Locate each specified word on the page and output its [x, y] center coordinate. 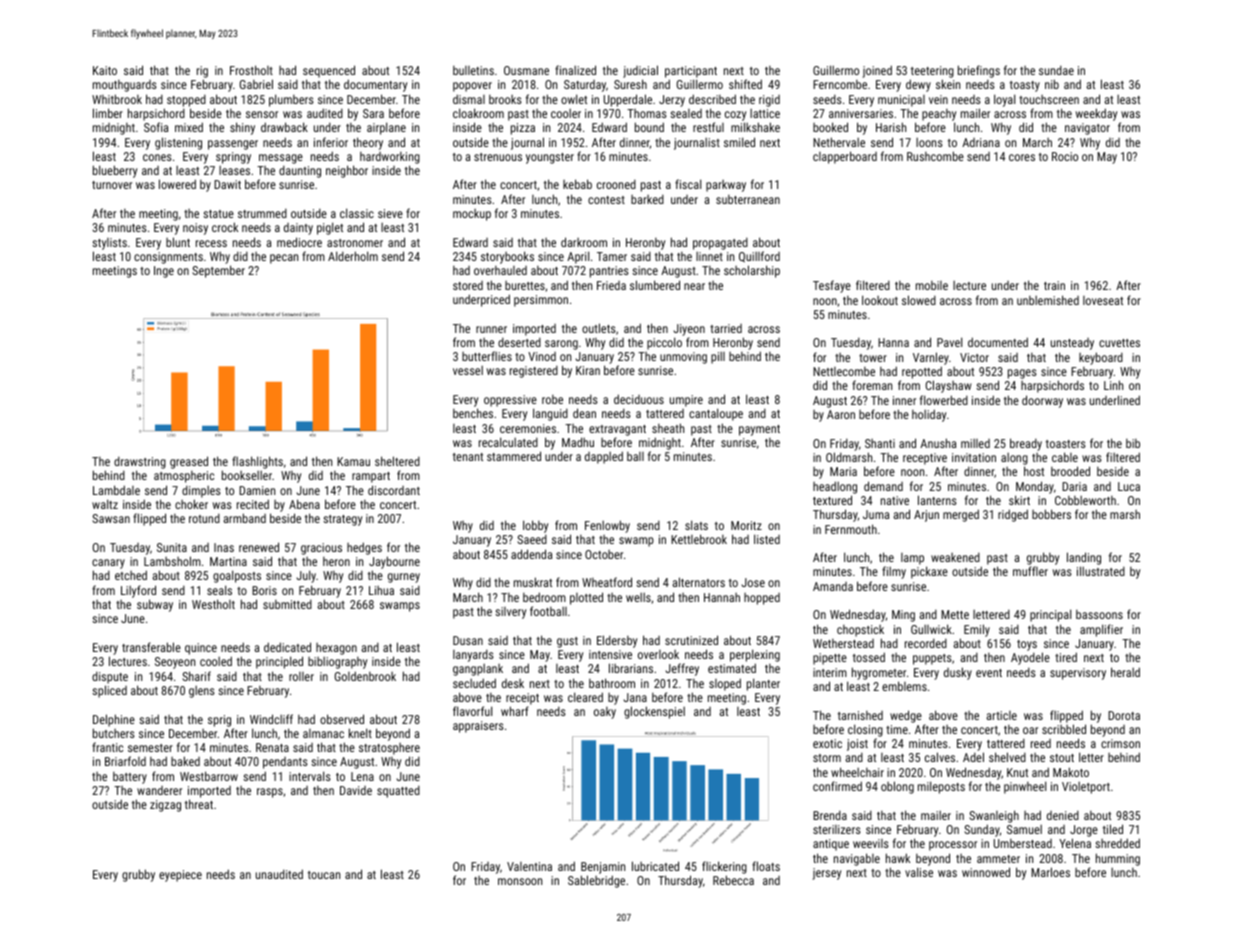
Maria [843, 471]
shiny [242, 128]
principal [1050, 615]
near [694, 286]
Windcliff [271, 719]
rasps [270, 793]
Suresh [630, 84]
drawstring [140, 463]
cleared [585, 697]
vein [938, 99]
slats [696, 525]
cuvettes [1119, 343]
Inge [164, 272]
